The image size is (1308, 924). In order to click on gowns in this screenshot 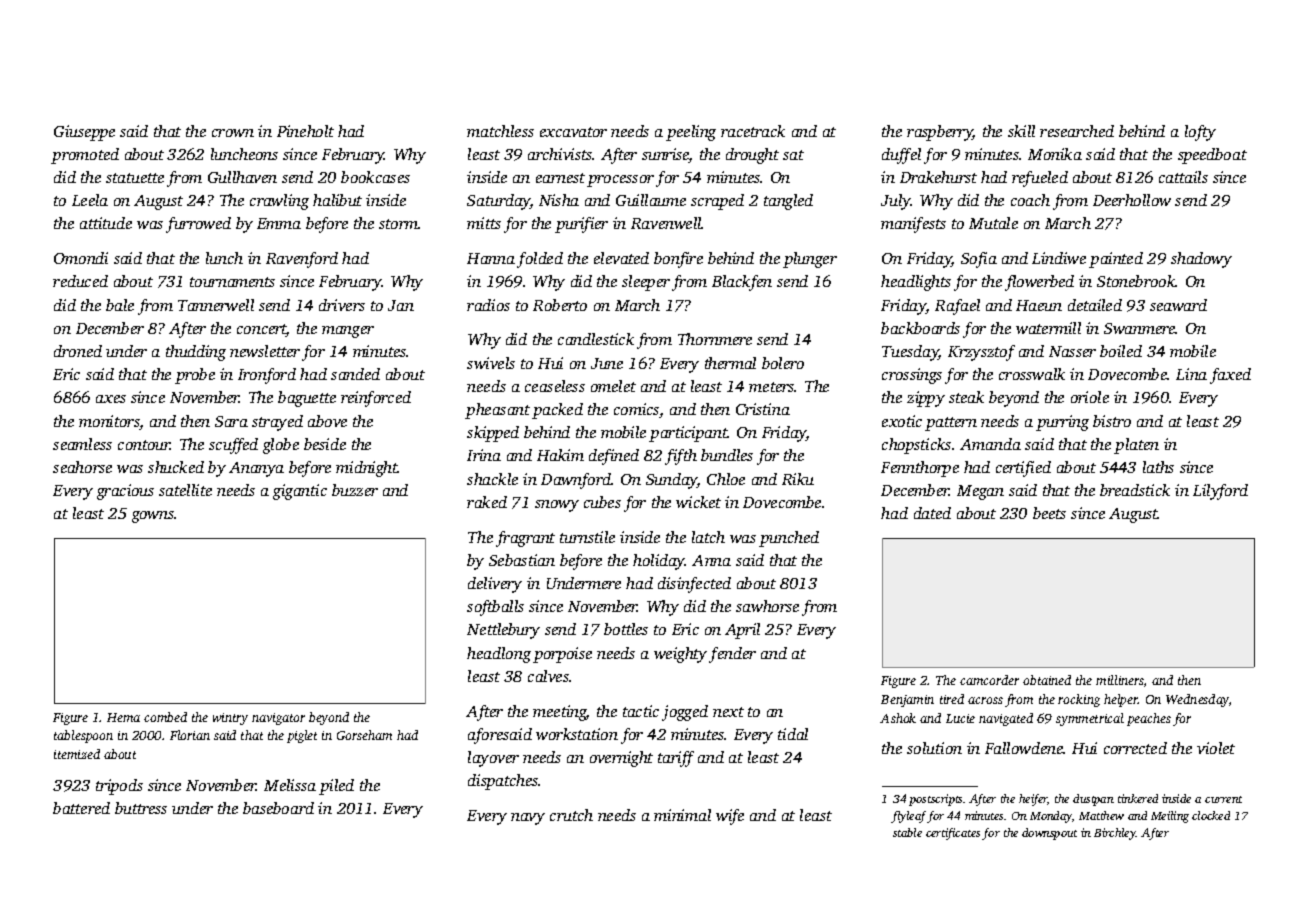, I will do `click(153, 517)`.
